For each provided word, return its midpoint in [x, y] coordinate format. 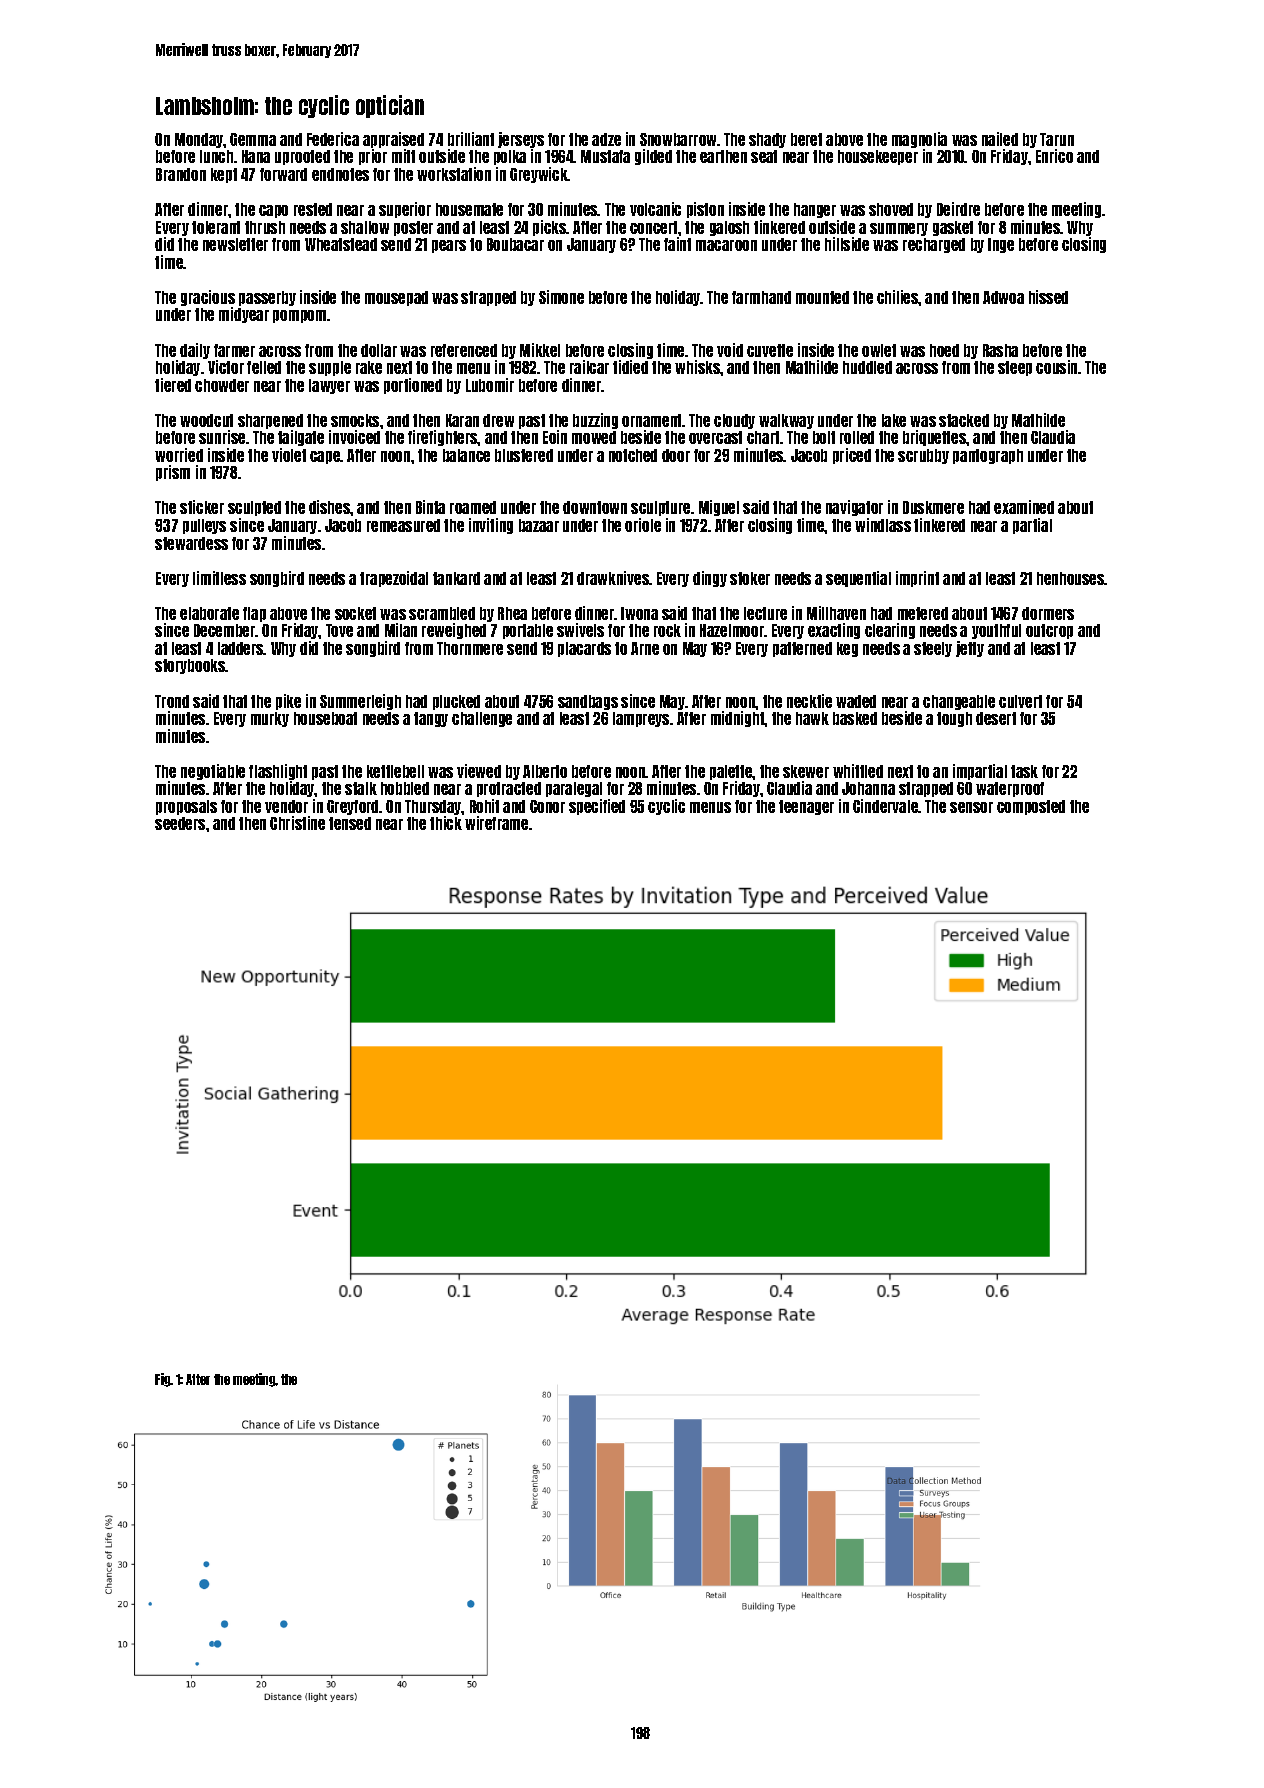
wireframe [496, 823]
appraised [393, 140]
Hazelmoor [732, 630]
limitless [219, 578]
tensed [350, 823]
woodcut [206, 420]
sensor [971, 807]
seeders [180, 823]
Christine [297, 823]
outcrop [1049, 631]
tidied [630, 367]
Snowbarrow [678, 139]
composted [1031, 807]
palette [731, 772]
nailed [1000, 139]
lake [894, 420]
